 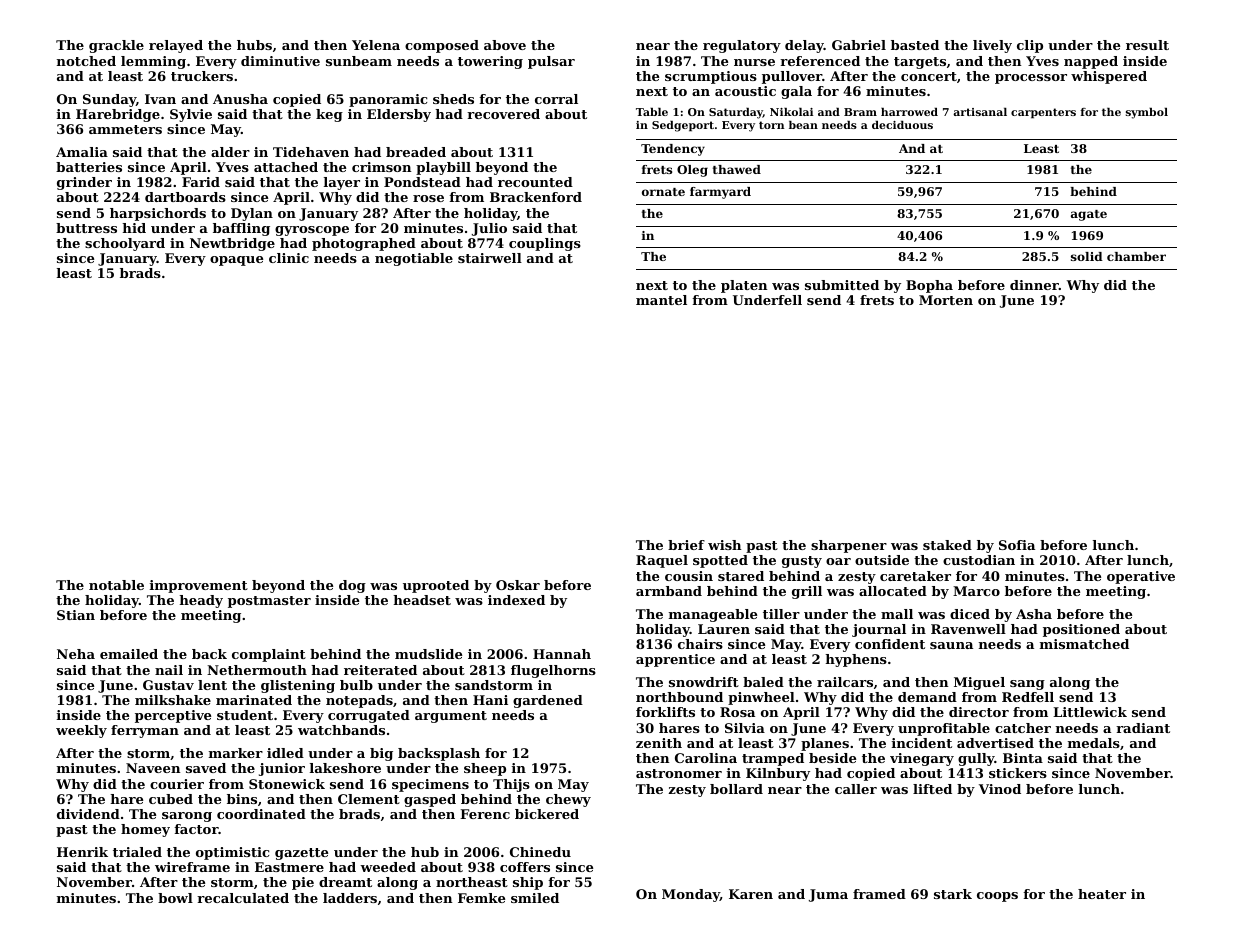 What do you see at coordinates (663, 192) in the screenshot?
I see `ornate` at bounding box center [663, 192].
